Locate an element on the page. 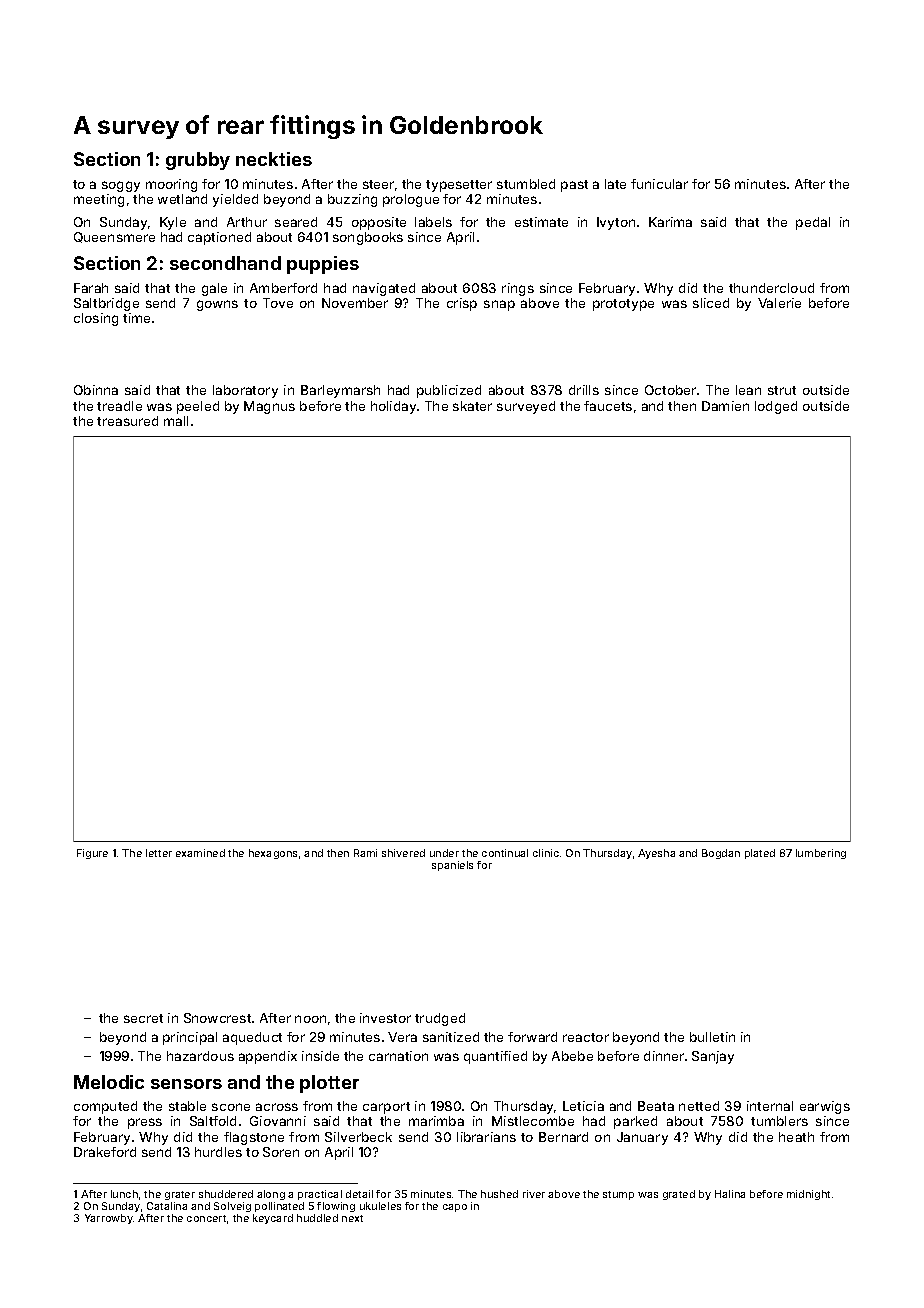 This image has width=924, height=1308. soggy is located at coordinates (121, 186).
